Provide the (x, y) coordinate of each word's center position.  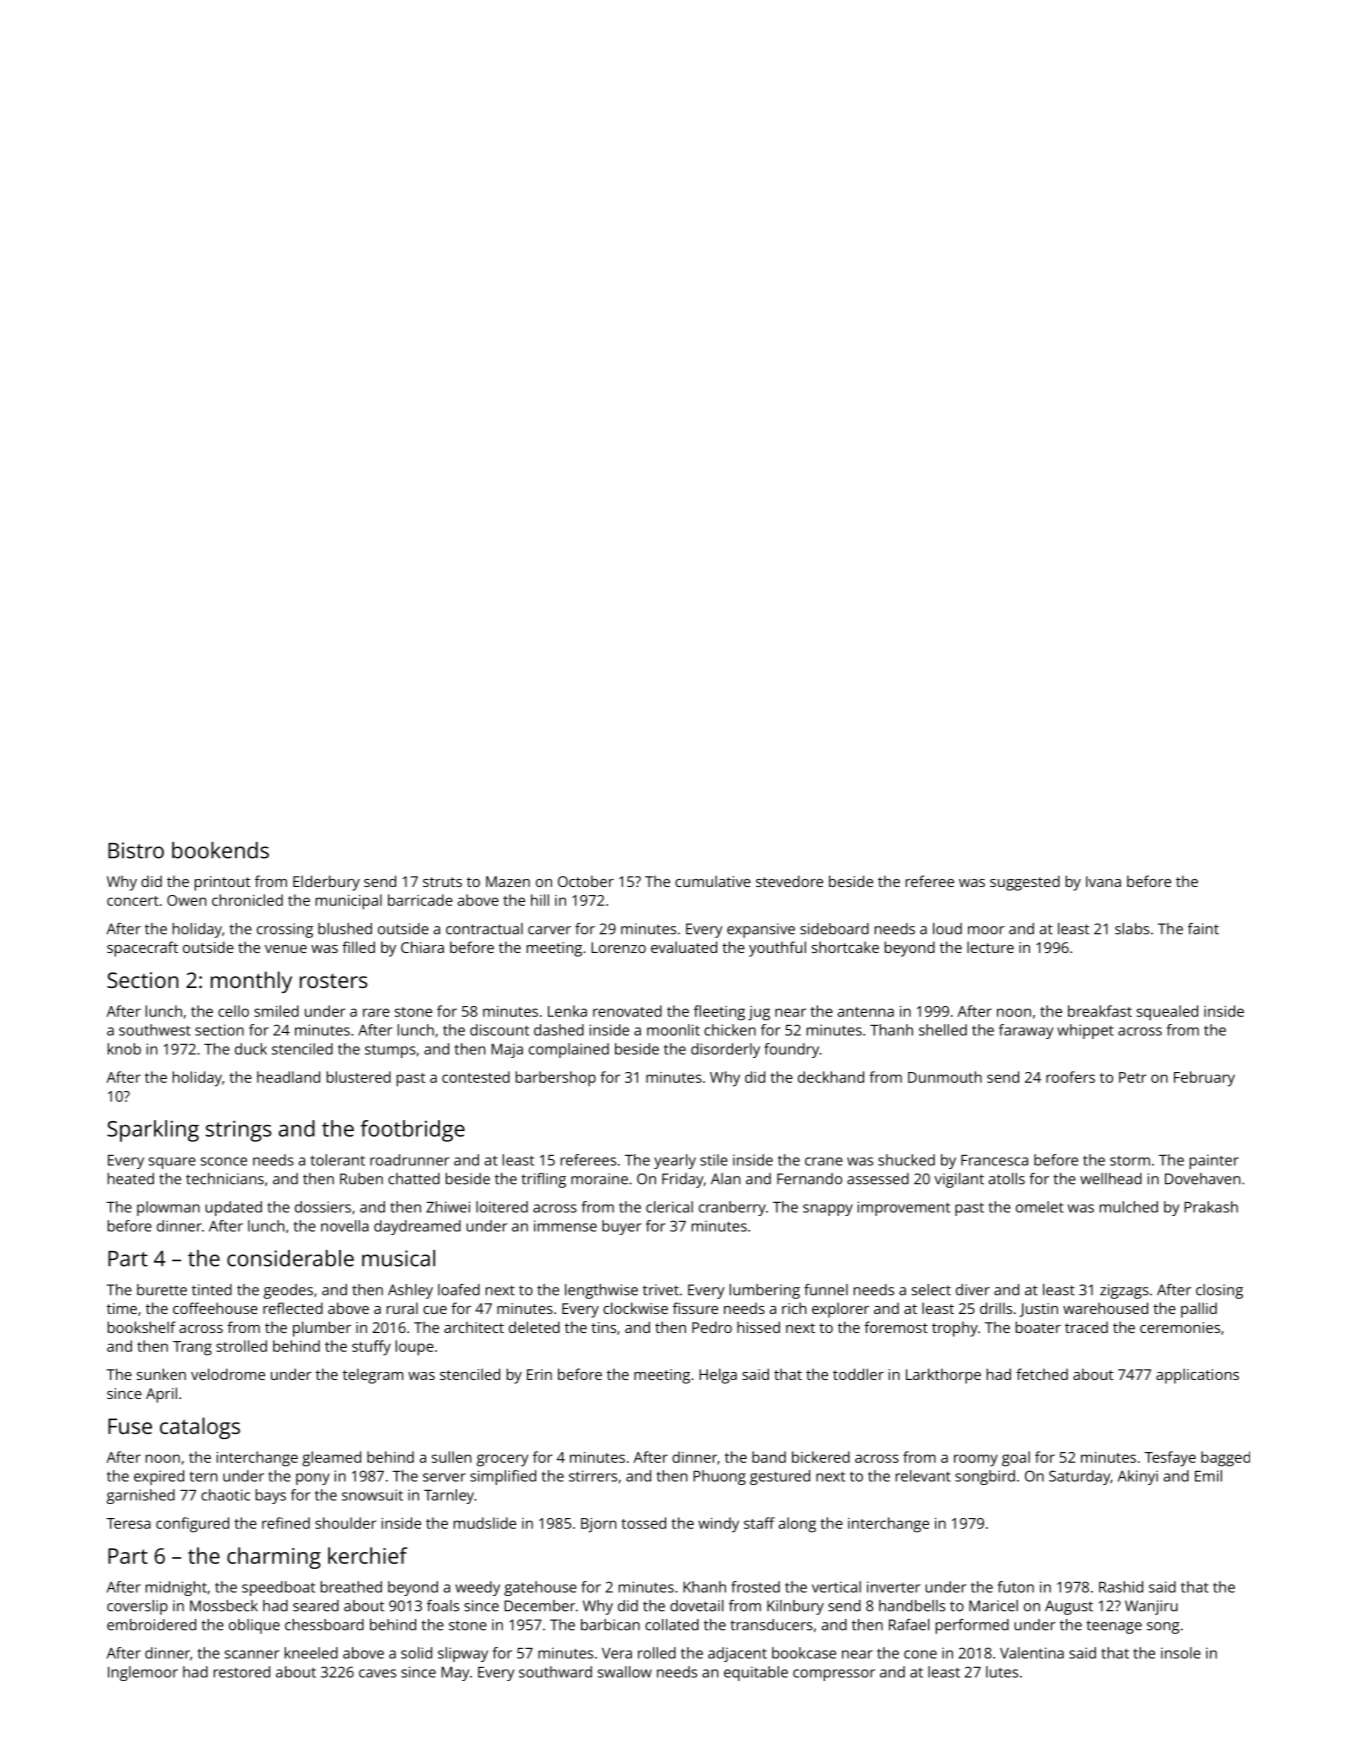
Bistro (136, 850)
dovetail (697, 1606)
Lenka (567, 1011)
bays (271, 1496)
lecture (990, 947)
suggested (1025, 883)
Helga (718, 1376)
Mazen (508, 881)
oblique (254, 1626)
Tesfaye (1170, 1459)
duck (251, 1049)
